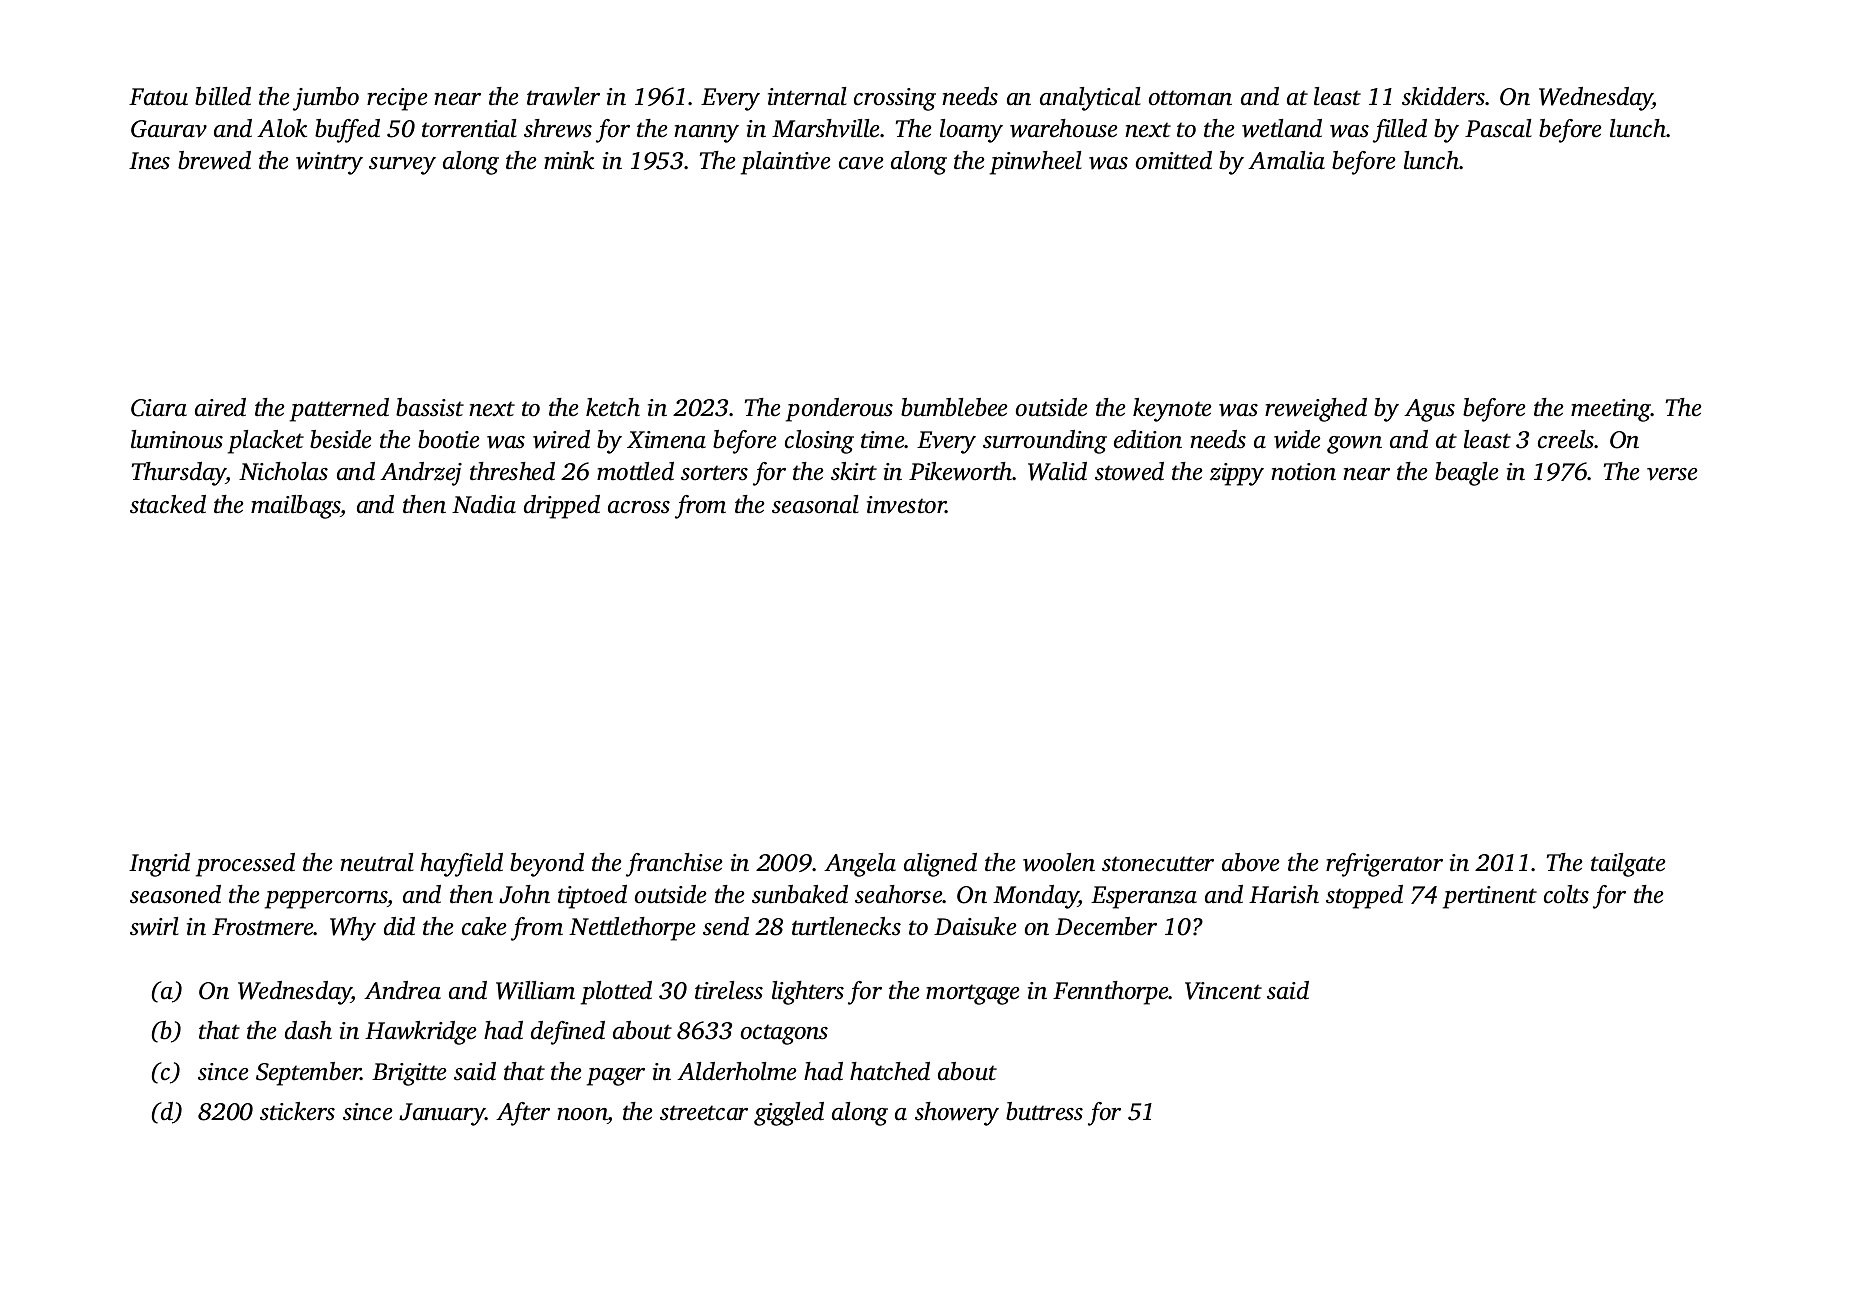  What do you see at coordinates (895, 99) in the image?
I see `crossing` at bounding box center [895, 99].
